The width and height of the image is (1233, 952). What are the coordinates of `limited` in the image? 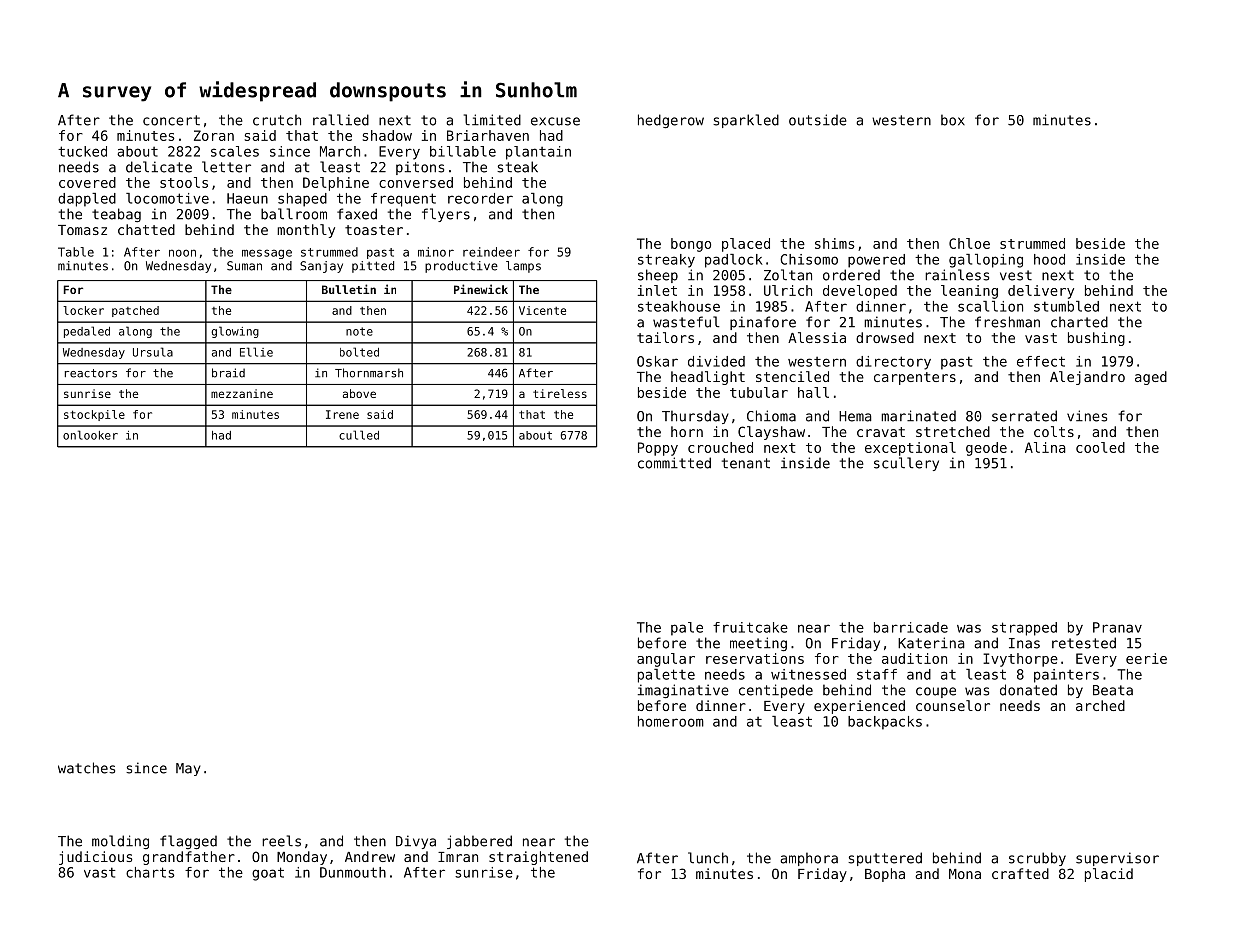 It's located at (492, 120).
